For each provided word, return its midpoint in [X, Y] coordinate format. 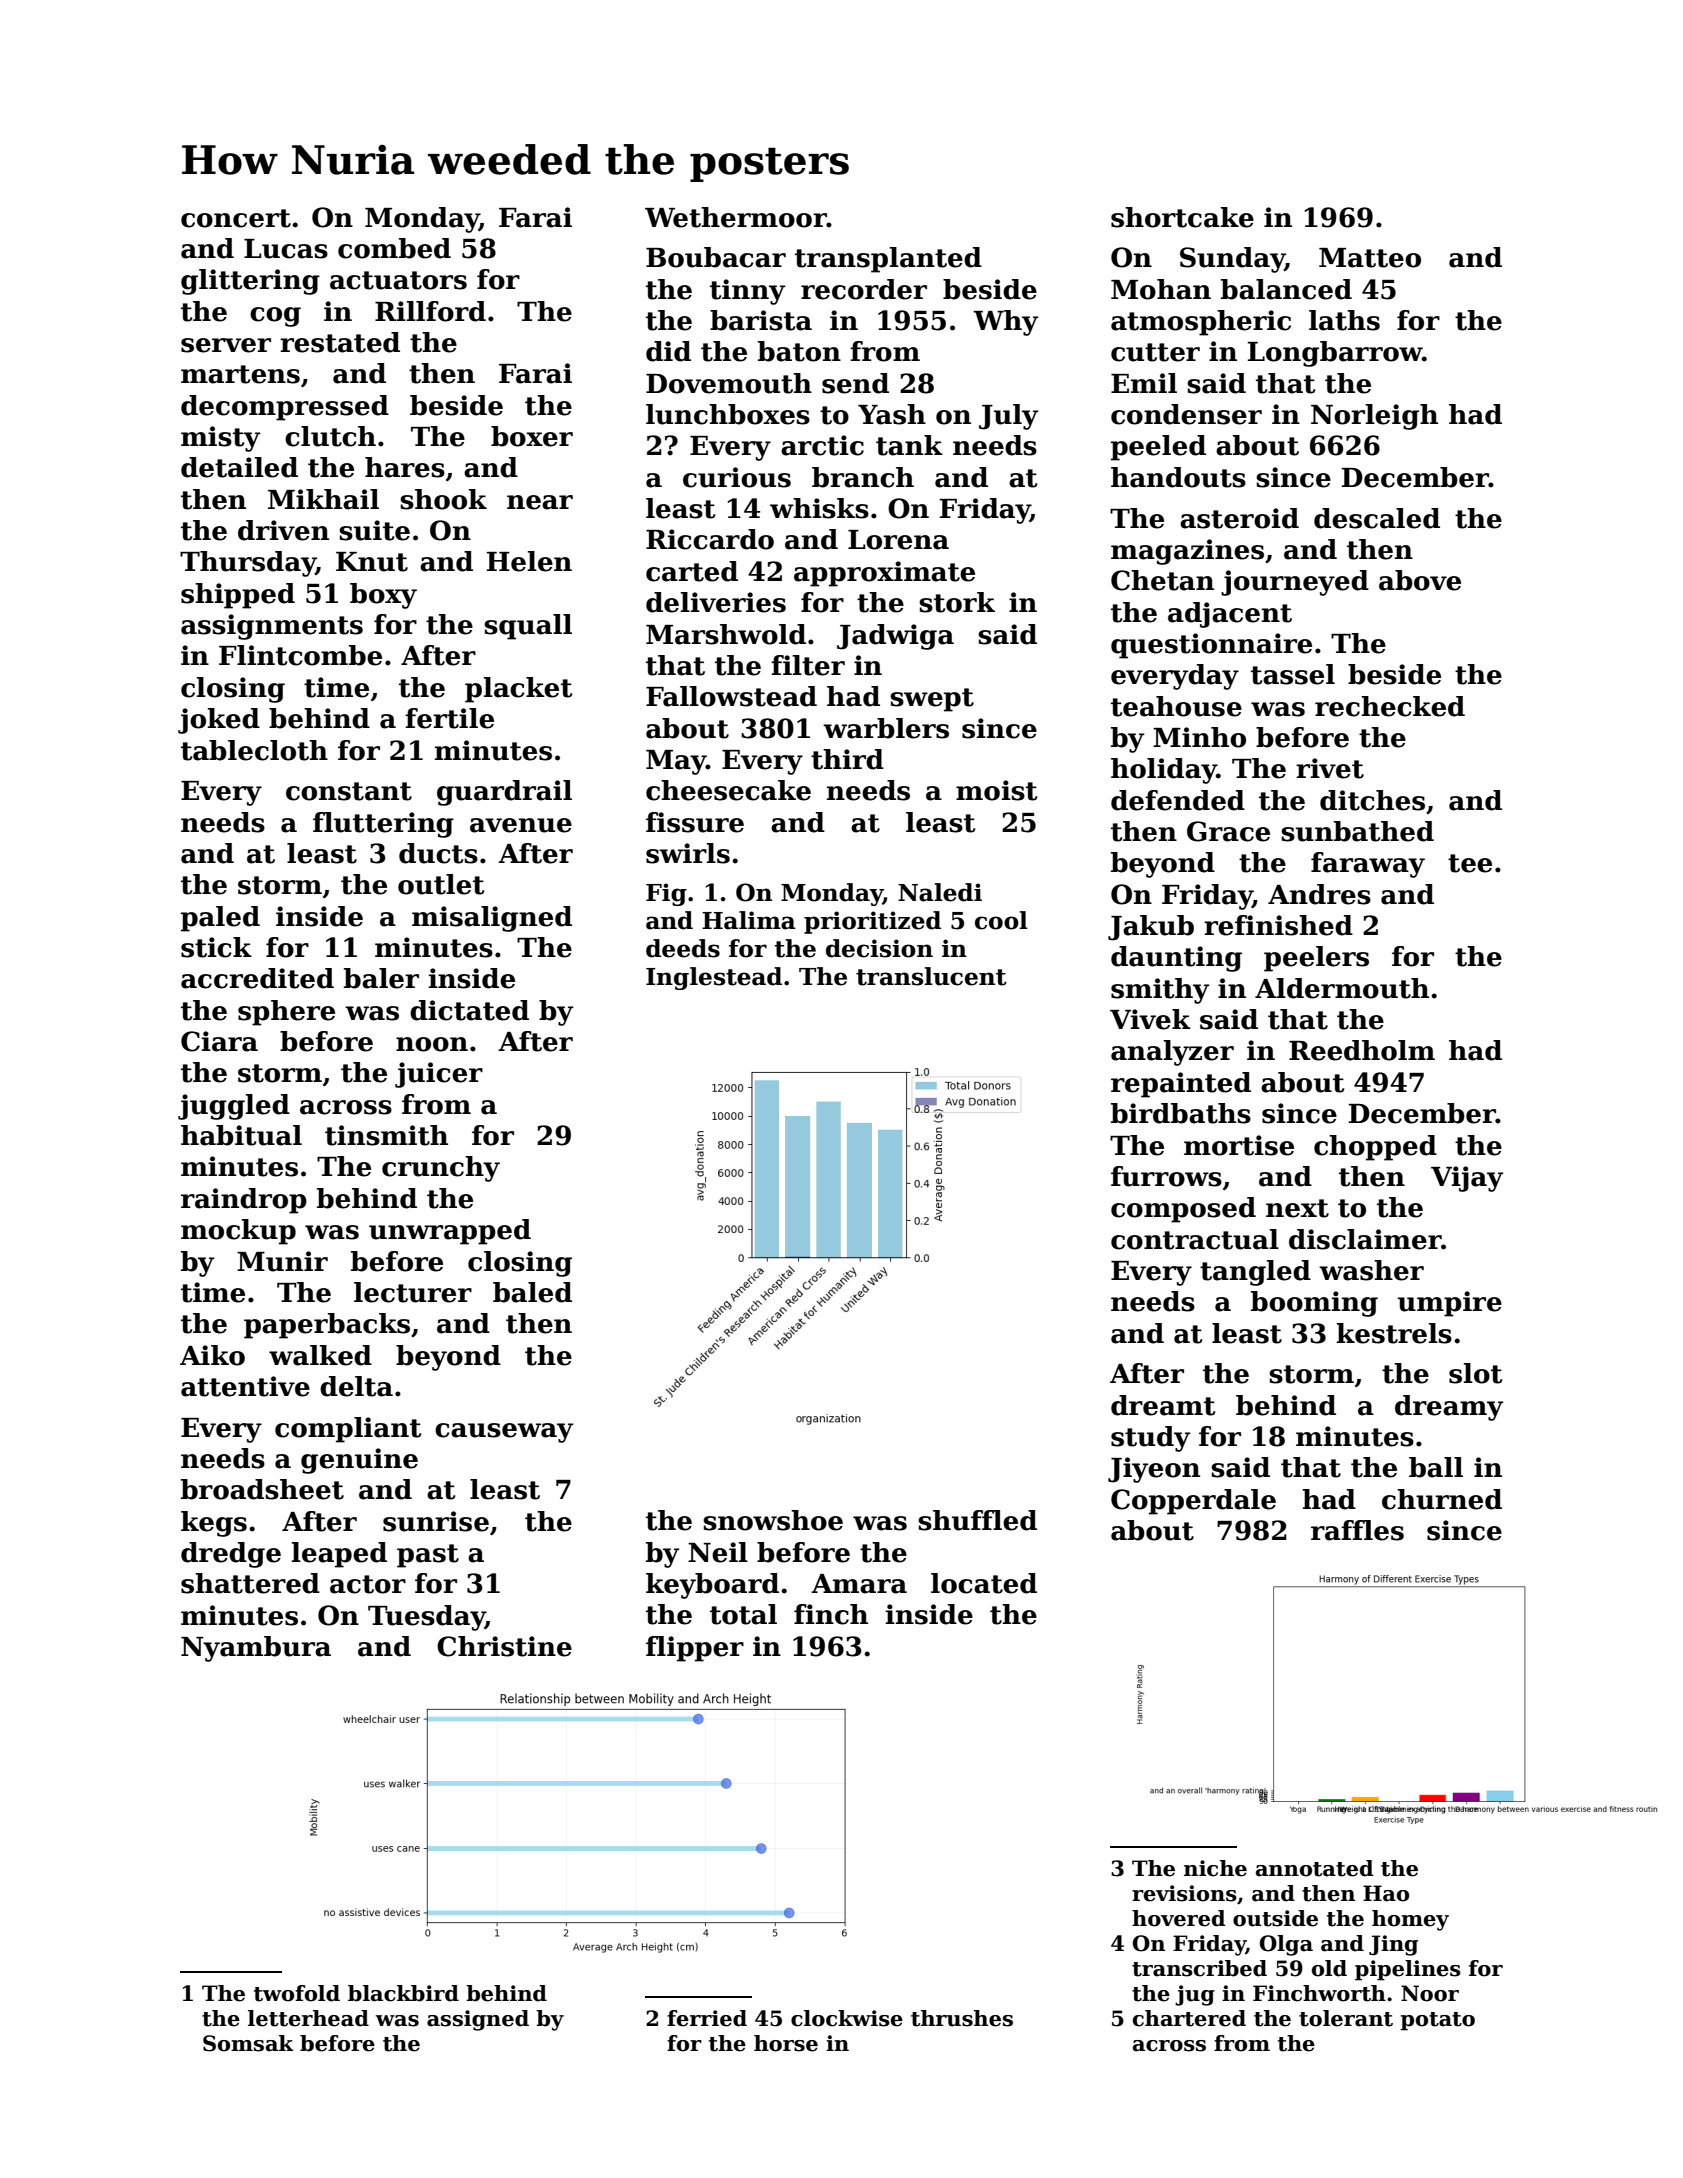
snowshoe [773, 1520]
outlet [441, 884]
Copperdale [1193, 1502]
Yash [892, 414]
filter [808, 665]
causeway [504, 1433]
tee [1470, 863]
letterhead [308, 2018]
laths [1344, 320]
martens [240, 374]
